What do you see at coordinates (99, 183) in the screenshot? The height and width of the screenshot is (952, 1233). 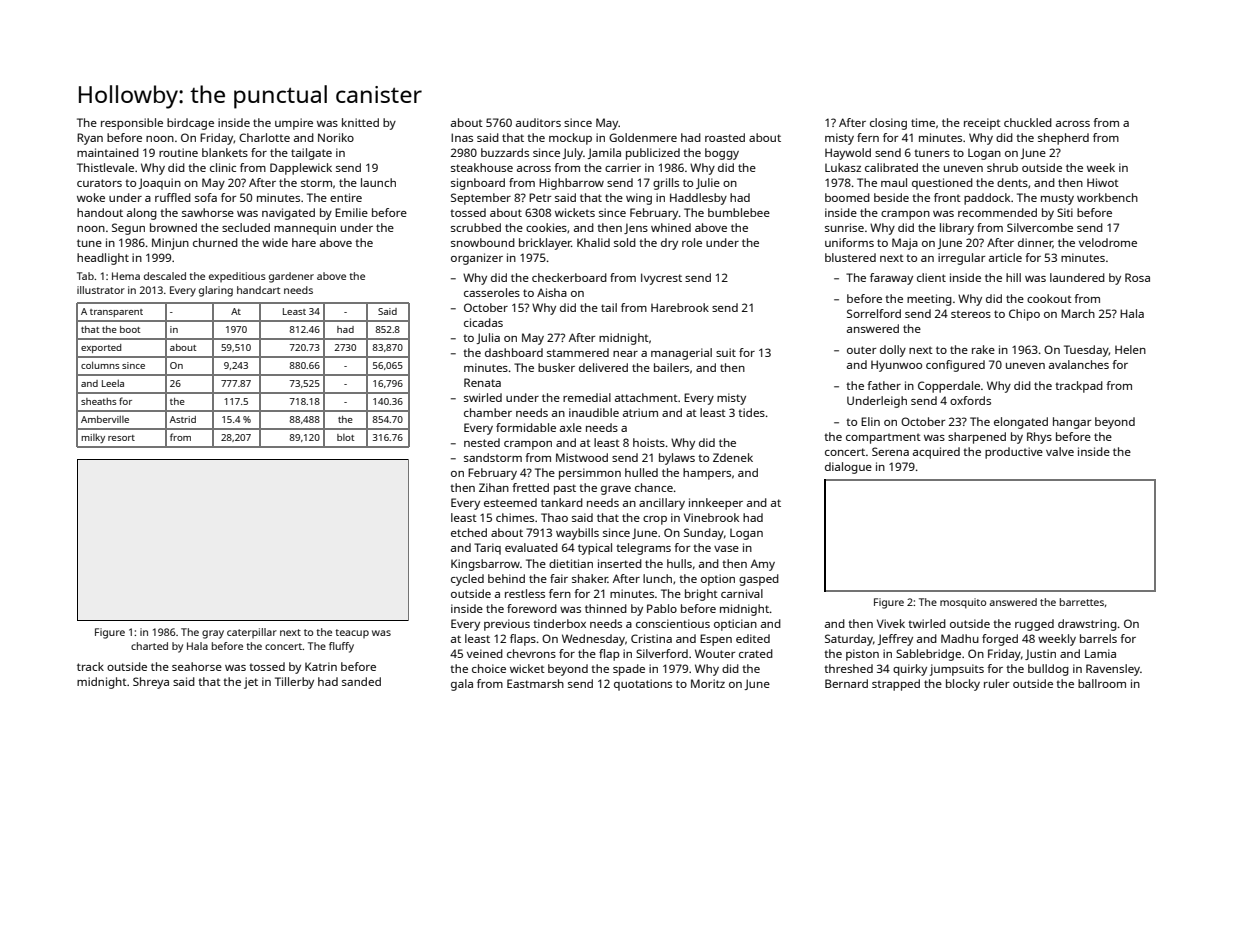 I see `curators` at bounding box center [99, 183].
